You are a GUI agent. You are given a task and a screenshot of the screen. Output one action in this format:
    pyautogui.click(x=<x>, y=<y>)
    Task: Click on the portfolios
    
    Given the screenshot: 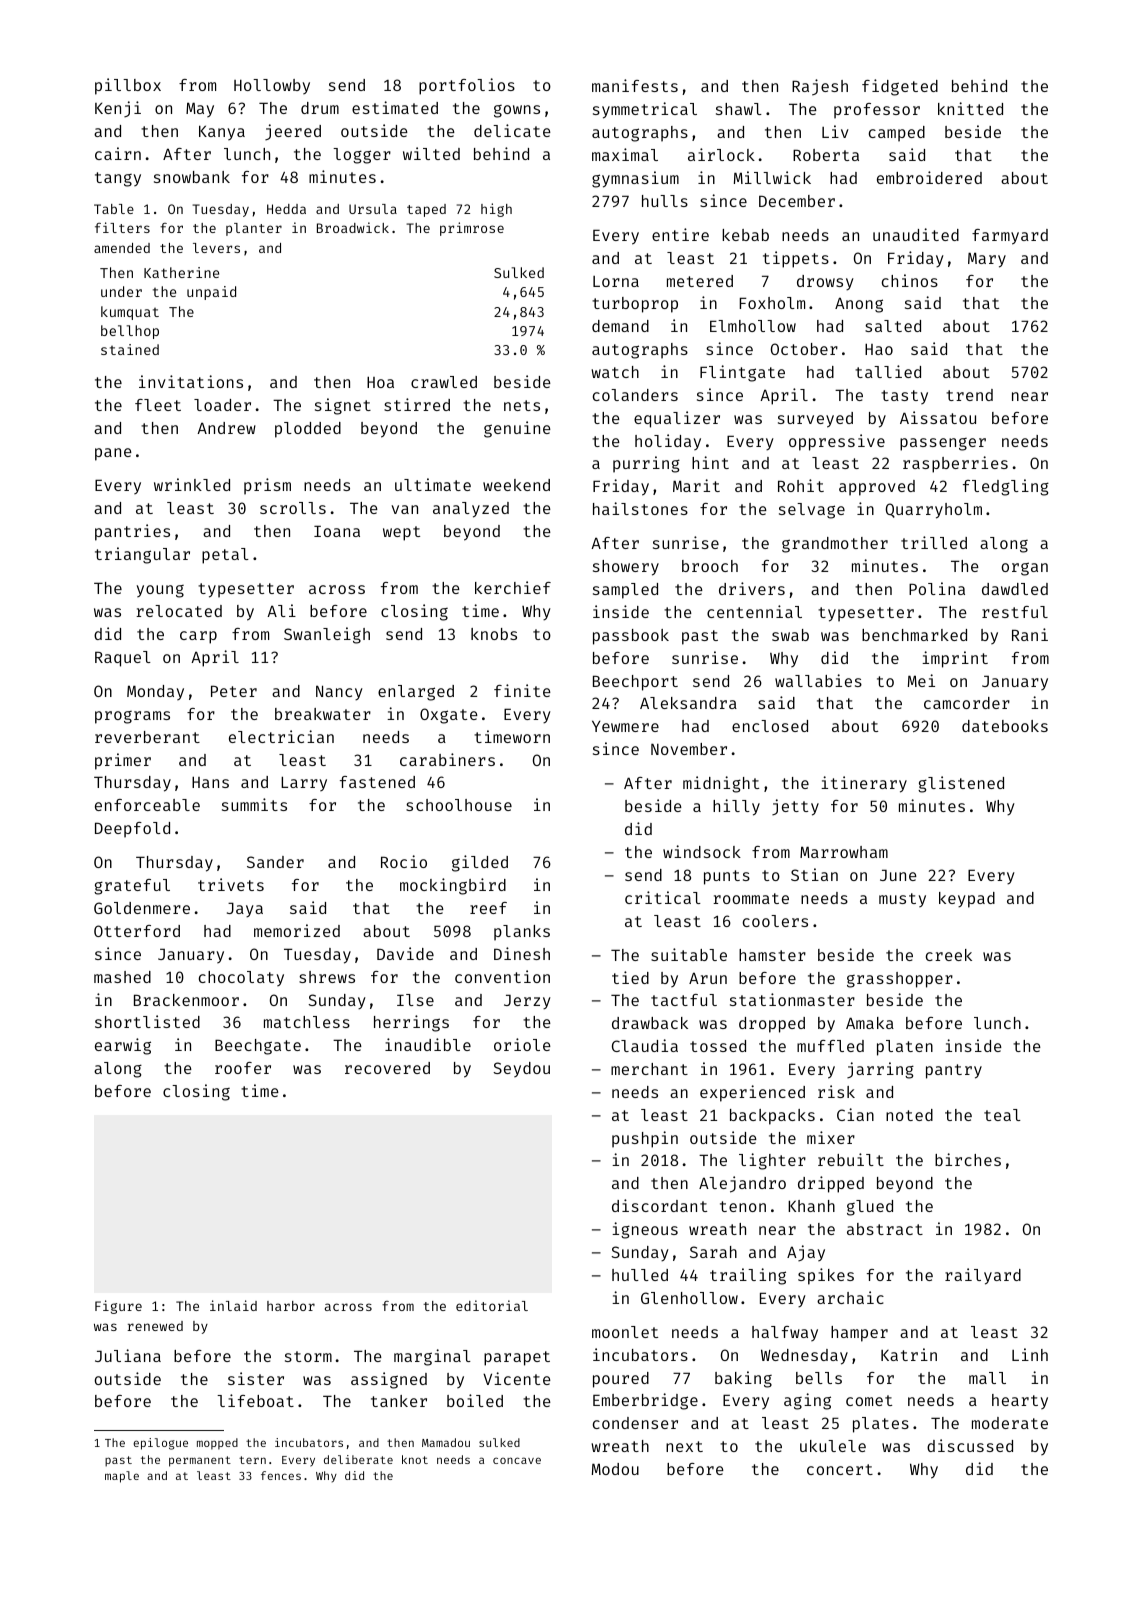 What is the action you would take?
    pyautogui.click(x=467, y=86)
